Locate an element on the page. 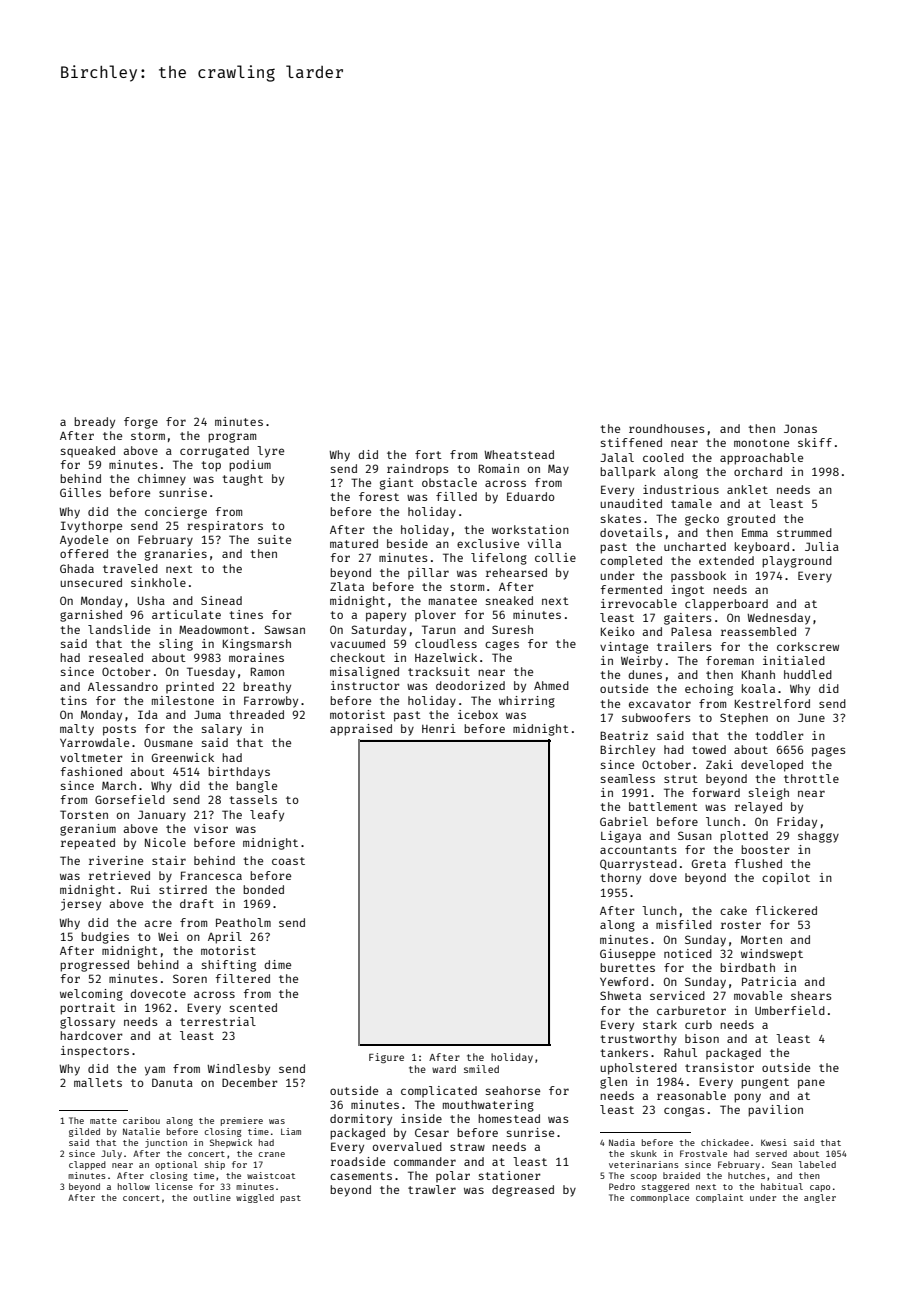  Zlata is located at coordinates (347, 586).
